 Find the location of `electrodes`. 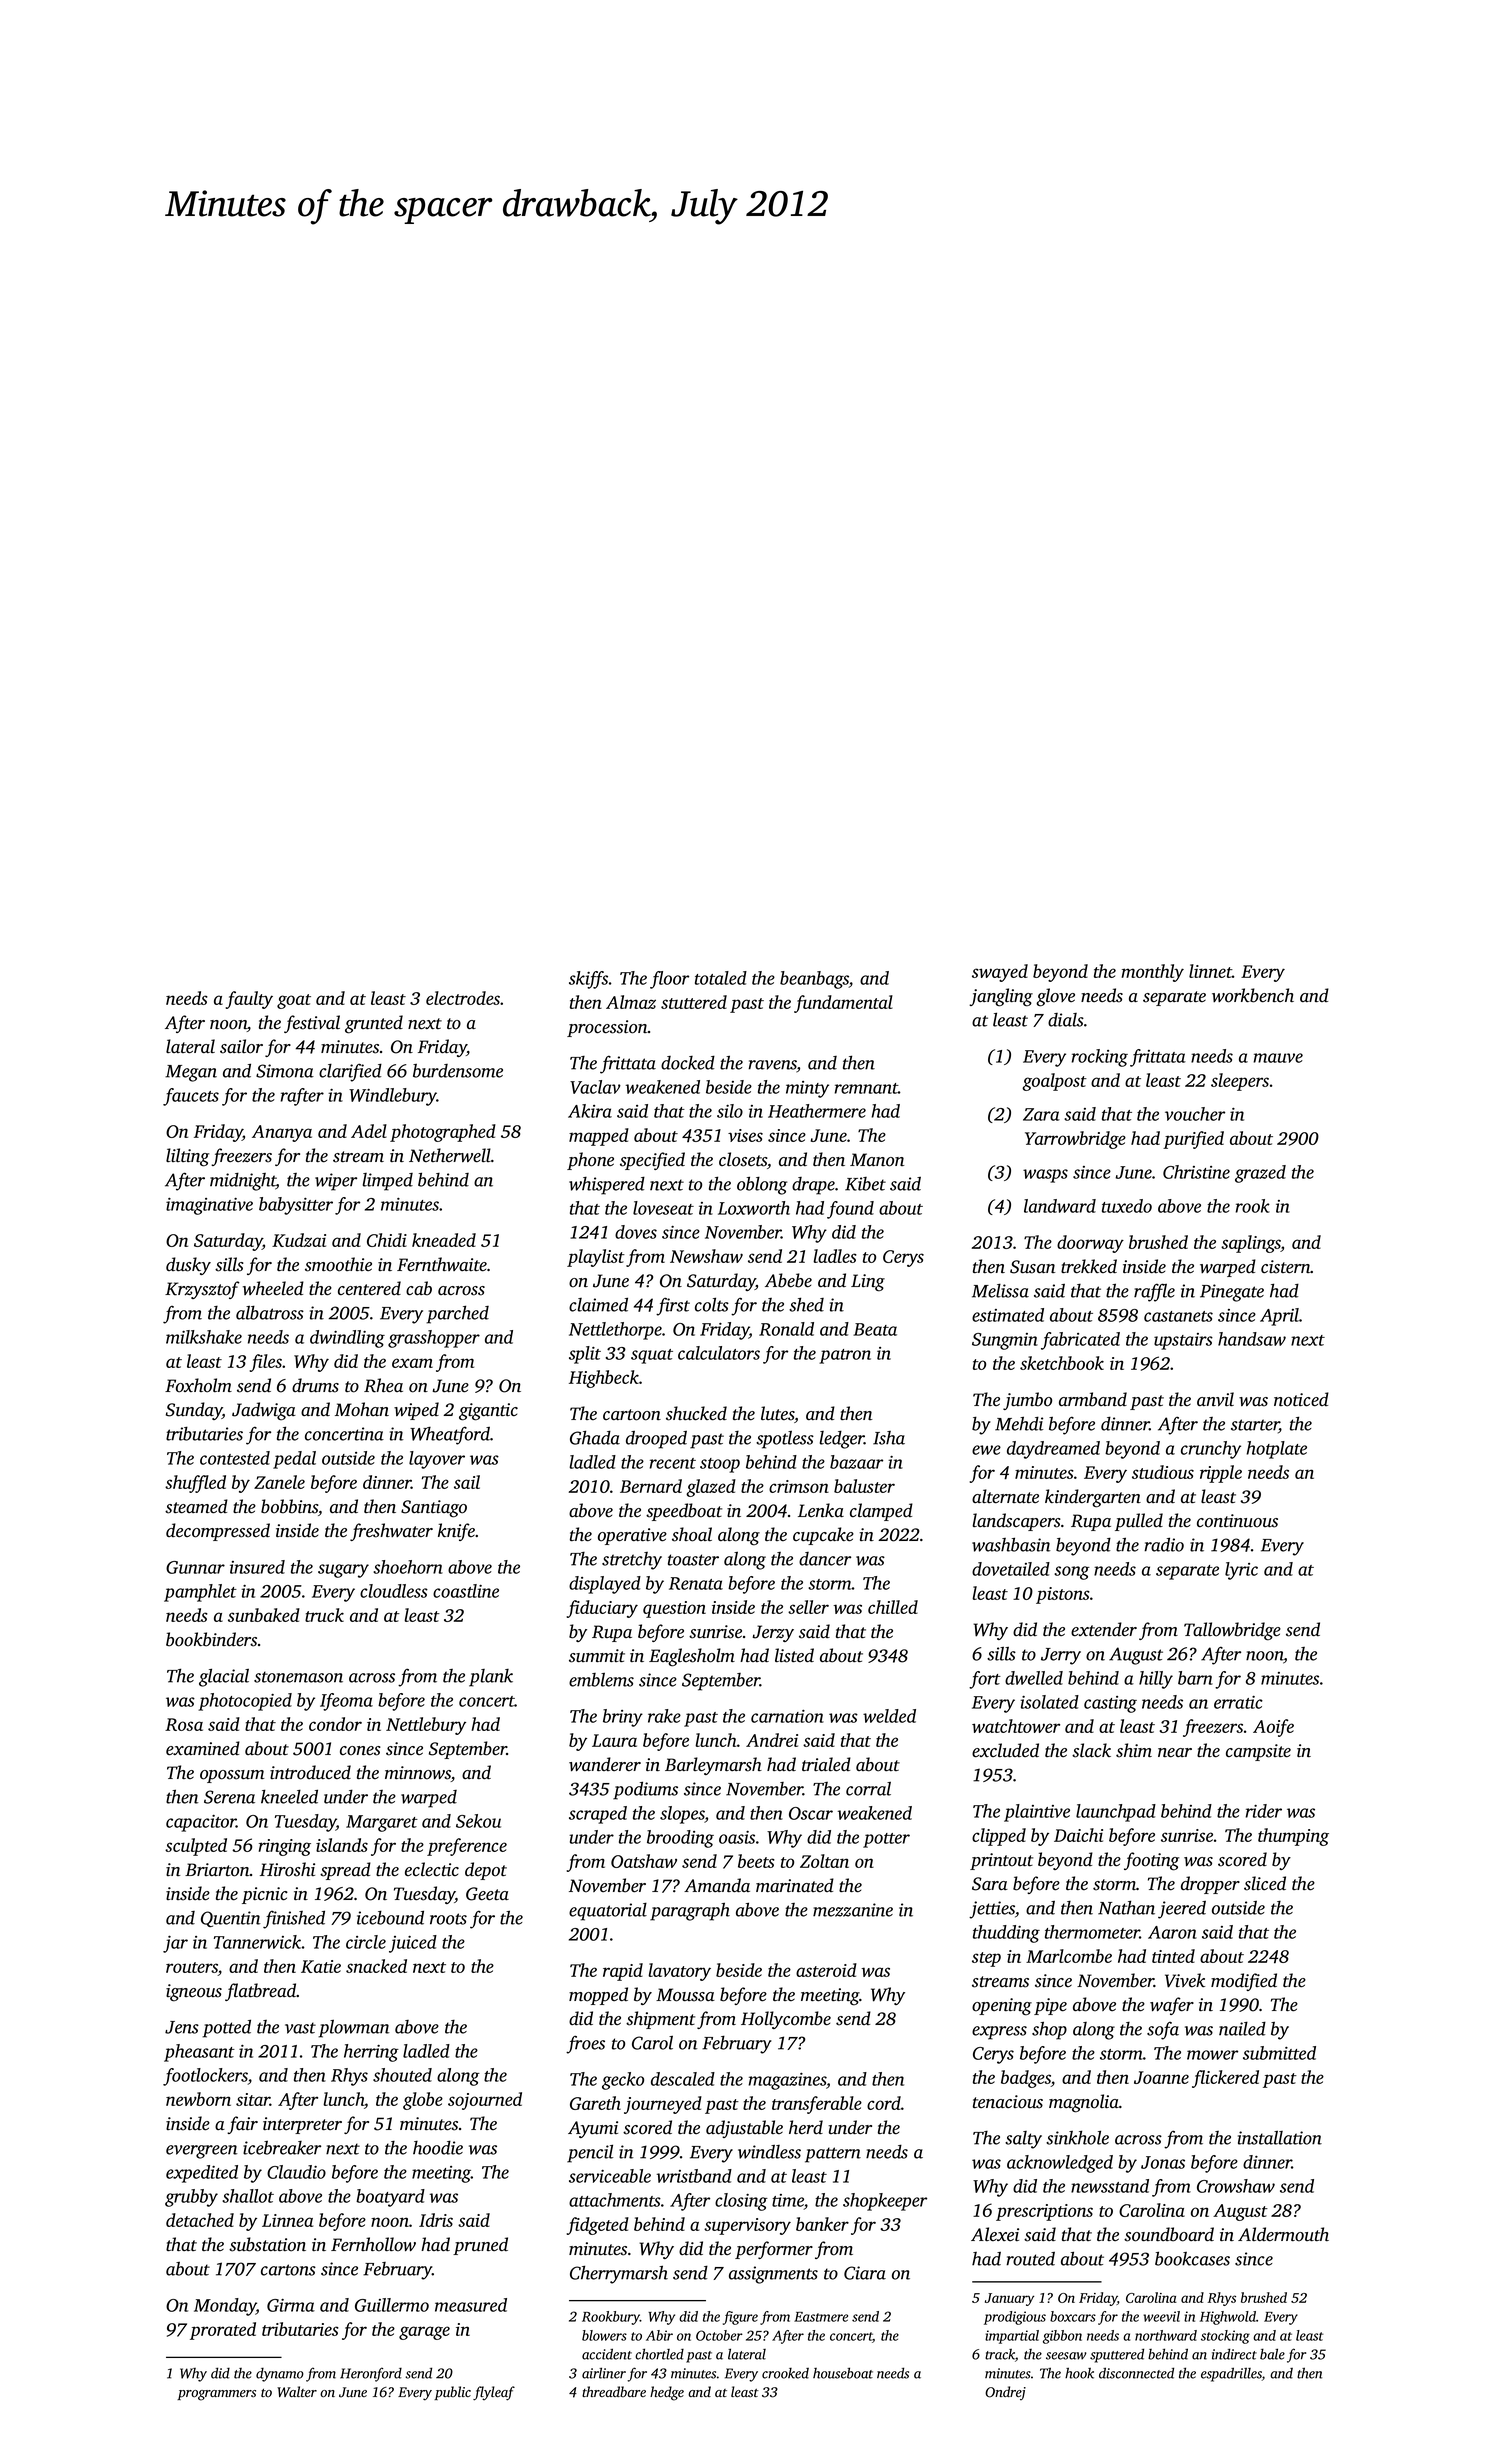

electrodes is located at coordinates (463, 998).
